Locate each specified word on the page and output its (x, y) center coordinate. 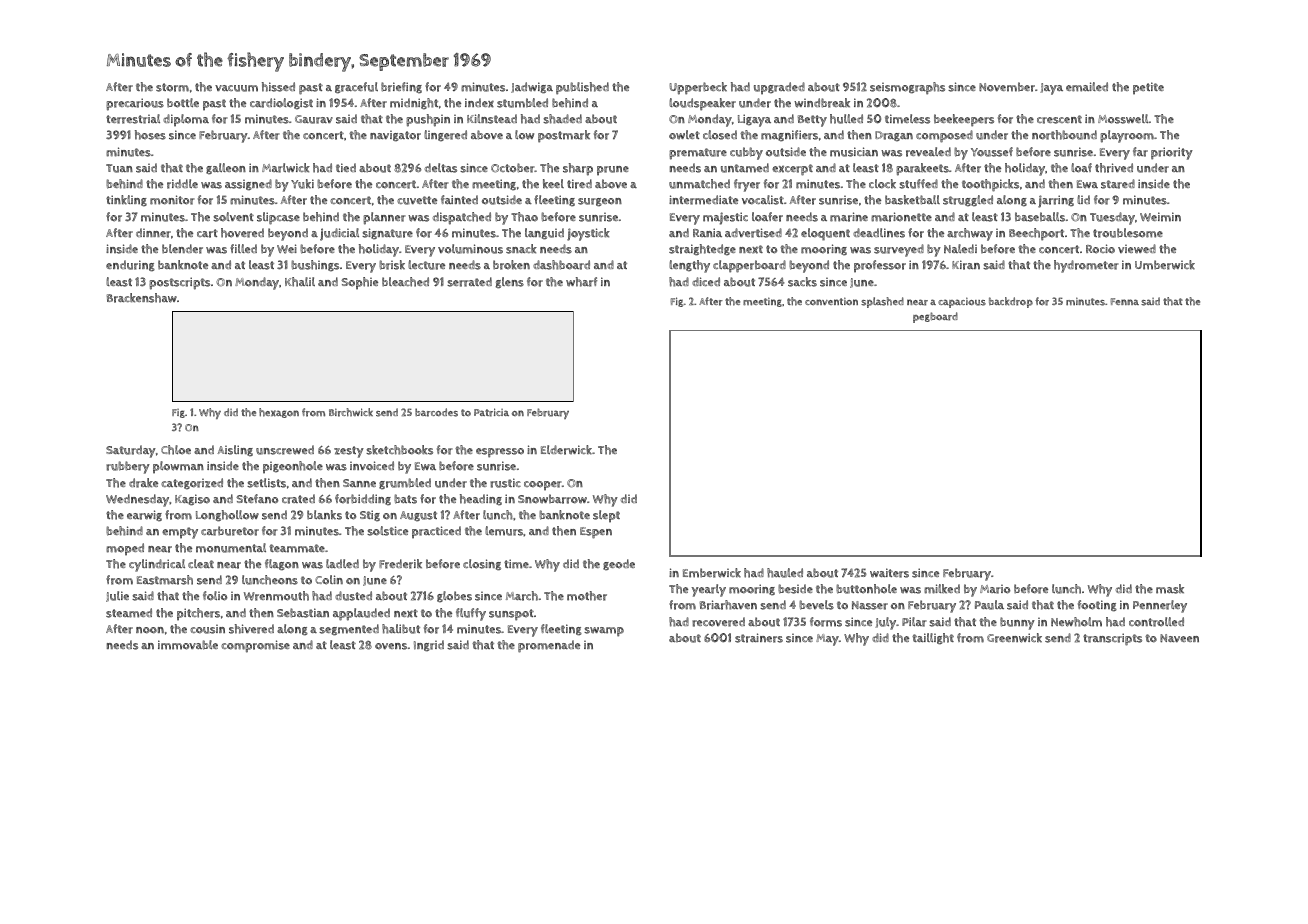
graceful (356, 88)
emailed (1087, 87)
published (582, 88)
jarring (1056, 201)
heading (481, 500)
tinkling (126, 201)
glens (509, 283)
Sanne (359, 483)
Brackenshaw (142, 298)
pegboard (935, 317)
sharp (578, 169)
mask (1170, 589)
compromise (255, 646)
